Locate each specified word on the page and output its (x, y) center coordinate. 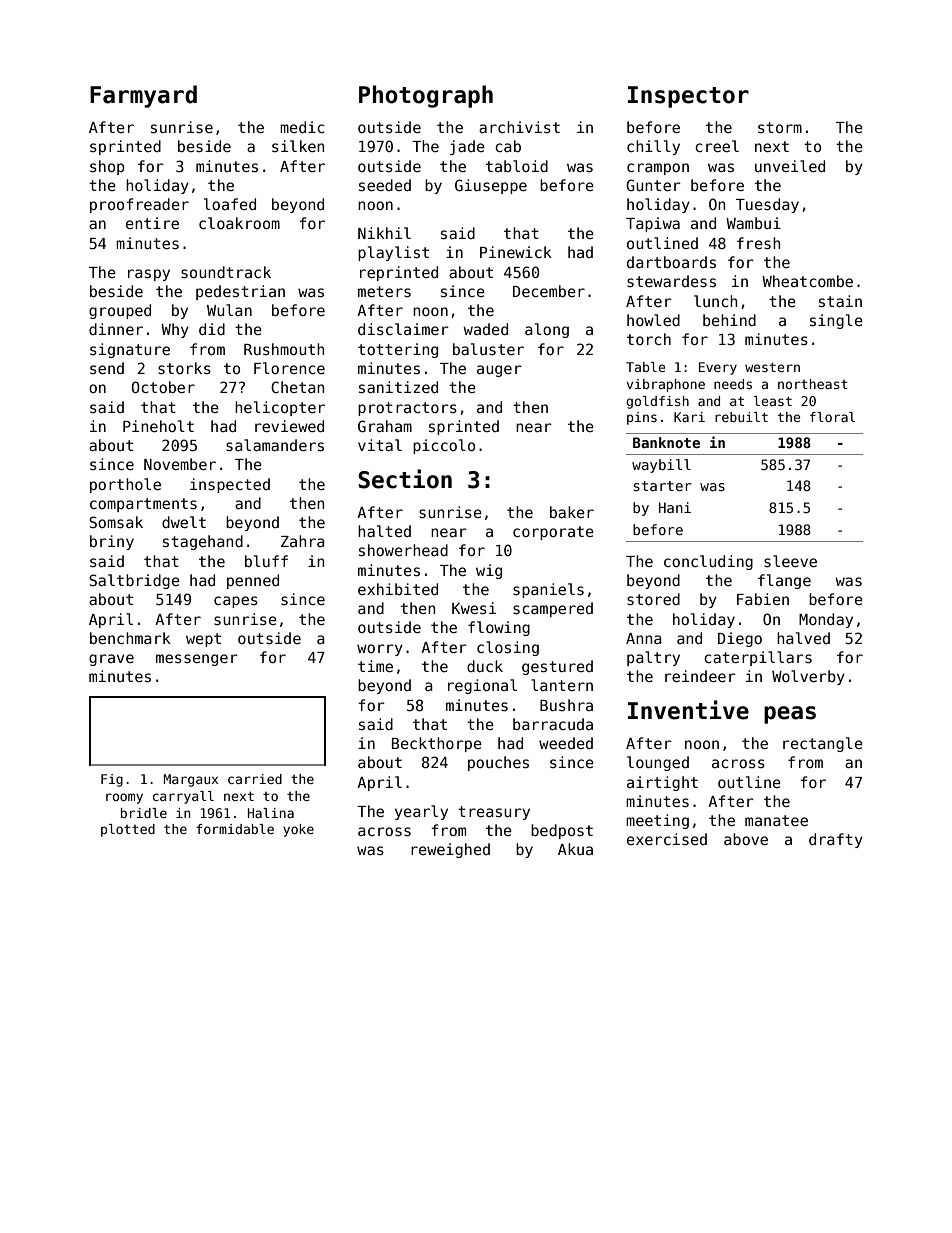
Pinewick (516, 252)
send (107, 368)
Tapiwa (653, 224)
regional (482, 686)
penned (253, 581)
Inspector (688, 97)
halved (803, 638)
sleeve (790, 561)
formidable (235, 829)
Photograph (426, 96)
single (836, 321)
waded (486, 329)
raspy (149, 275)
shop (107, 167)
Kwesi (474, 608)
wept (203, 640)
